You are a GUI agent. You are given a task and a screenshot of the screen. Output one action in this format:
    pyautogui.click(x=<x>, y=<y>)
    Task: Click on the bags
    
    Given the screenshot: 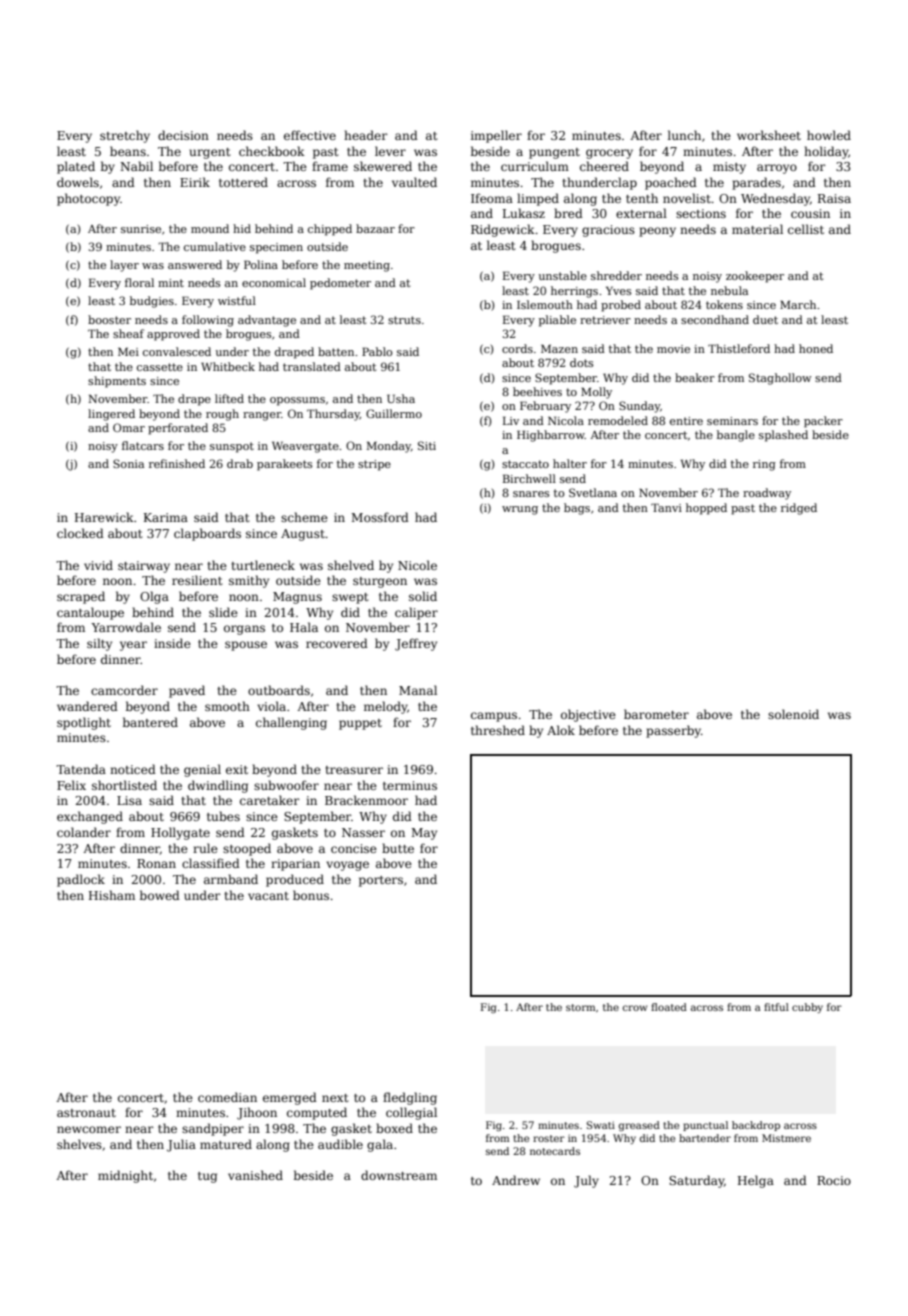 What is the action you would take?
    pyautogui.click(x=577, y=509)
